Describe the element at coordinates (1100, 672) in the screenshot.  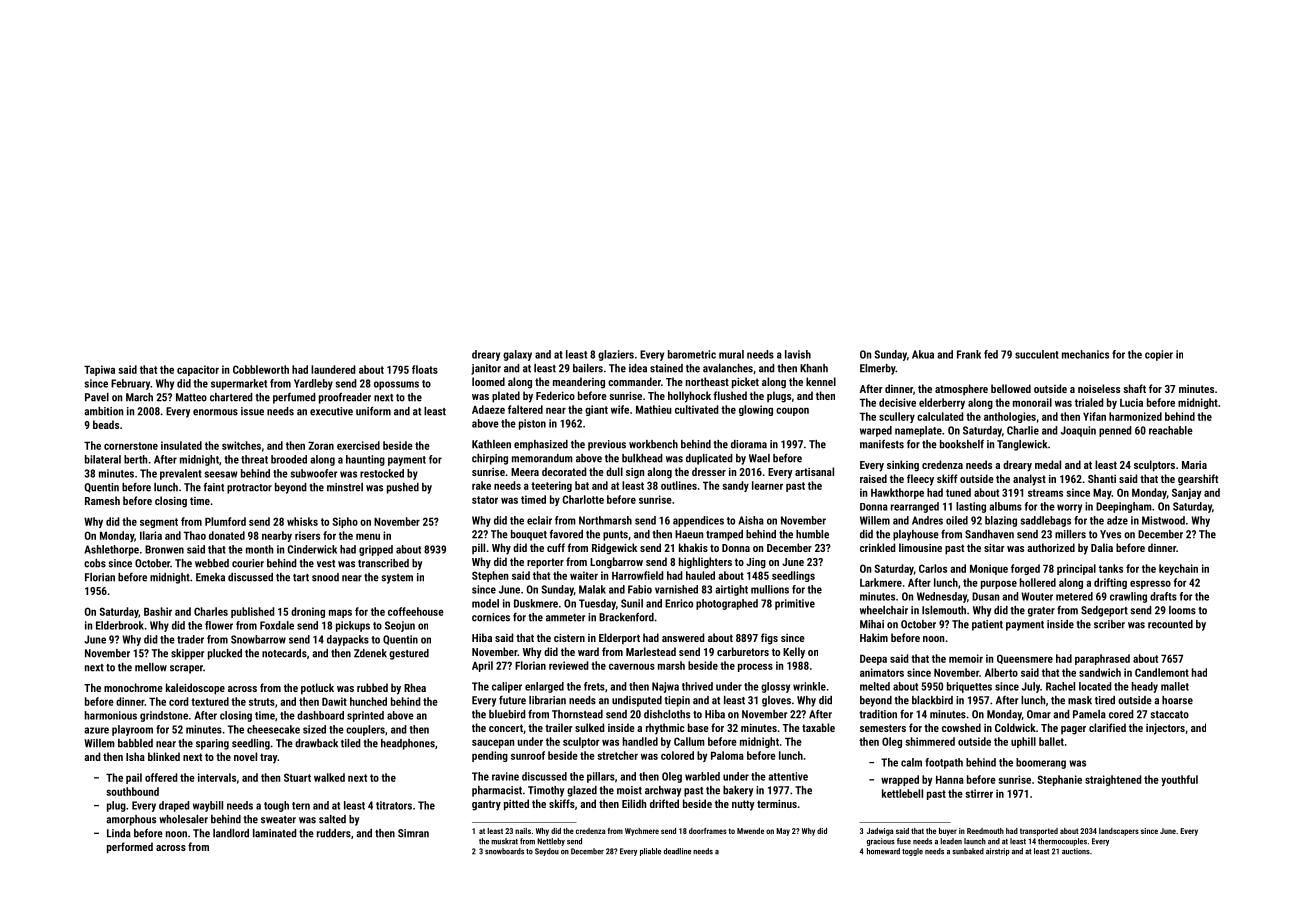
I see `sandwich` at that location.
